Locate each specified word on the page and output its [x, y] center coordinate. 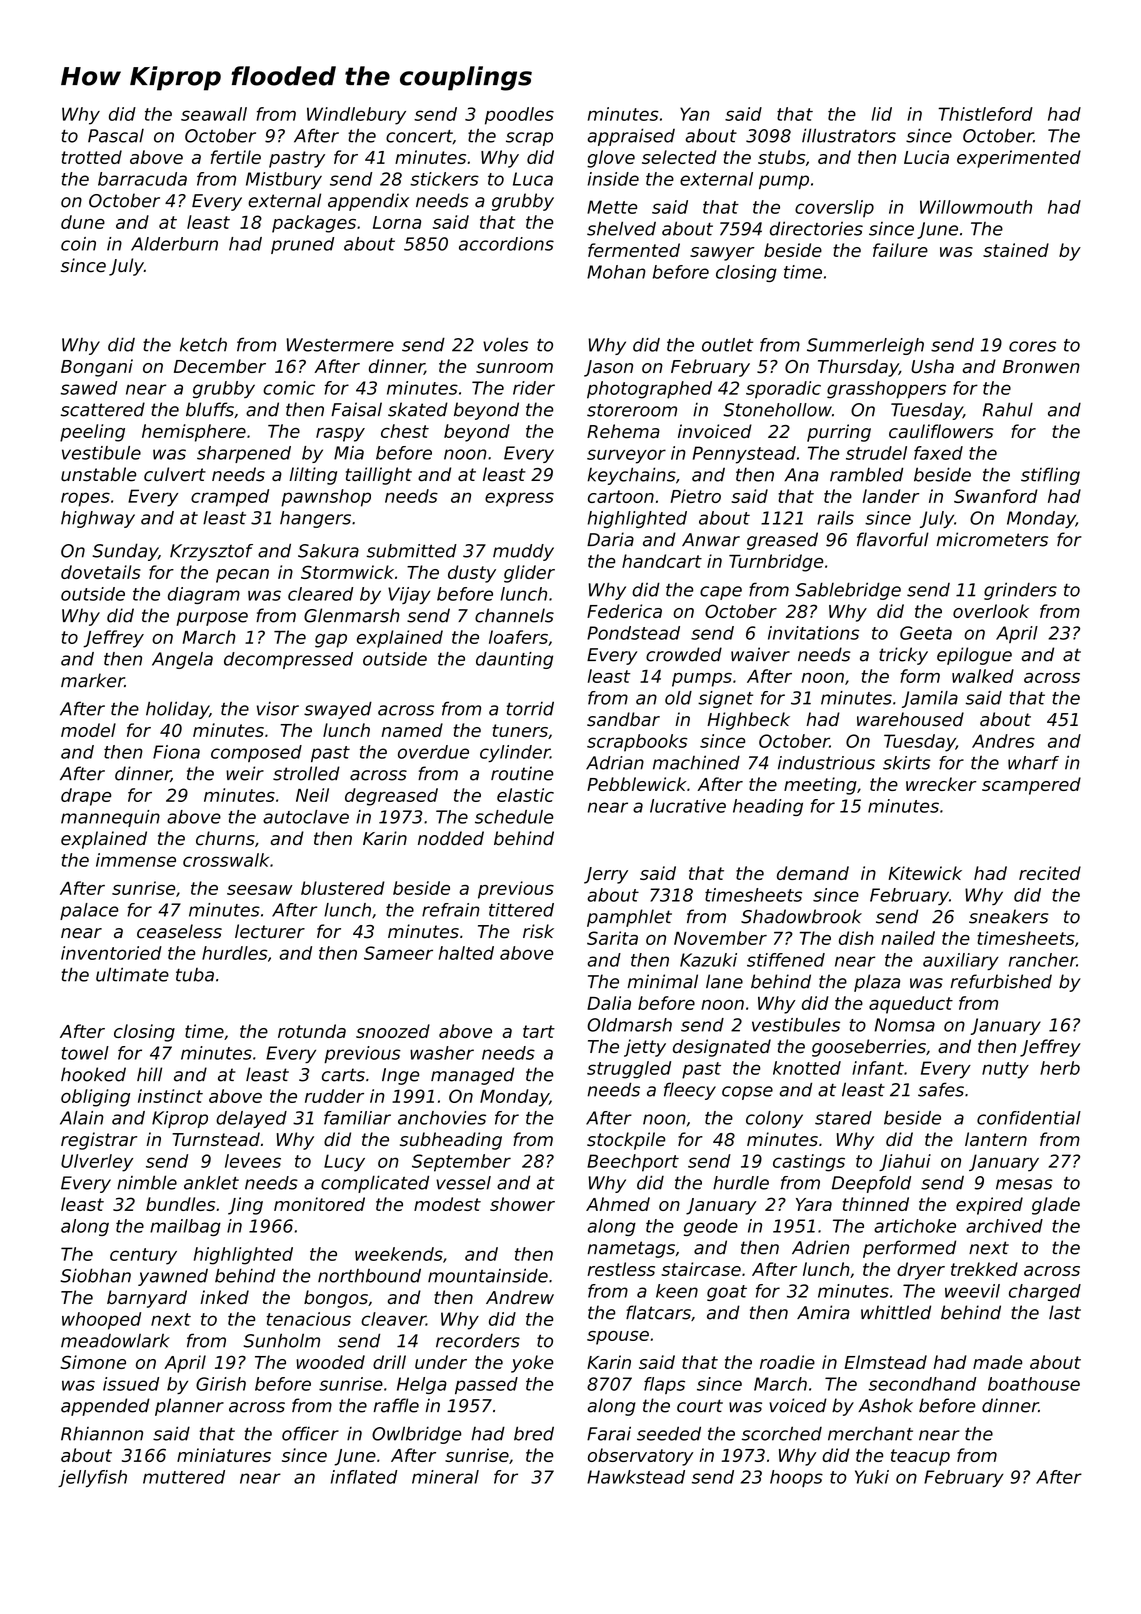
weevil [972, 1291]
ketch [203, 345]
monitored [319, 1204]
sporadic [783, 390]
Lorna [397, 222]
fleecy [690, 1091]
